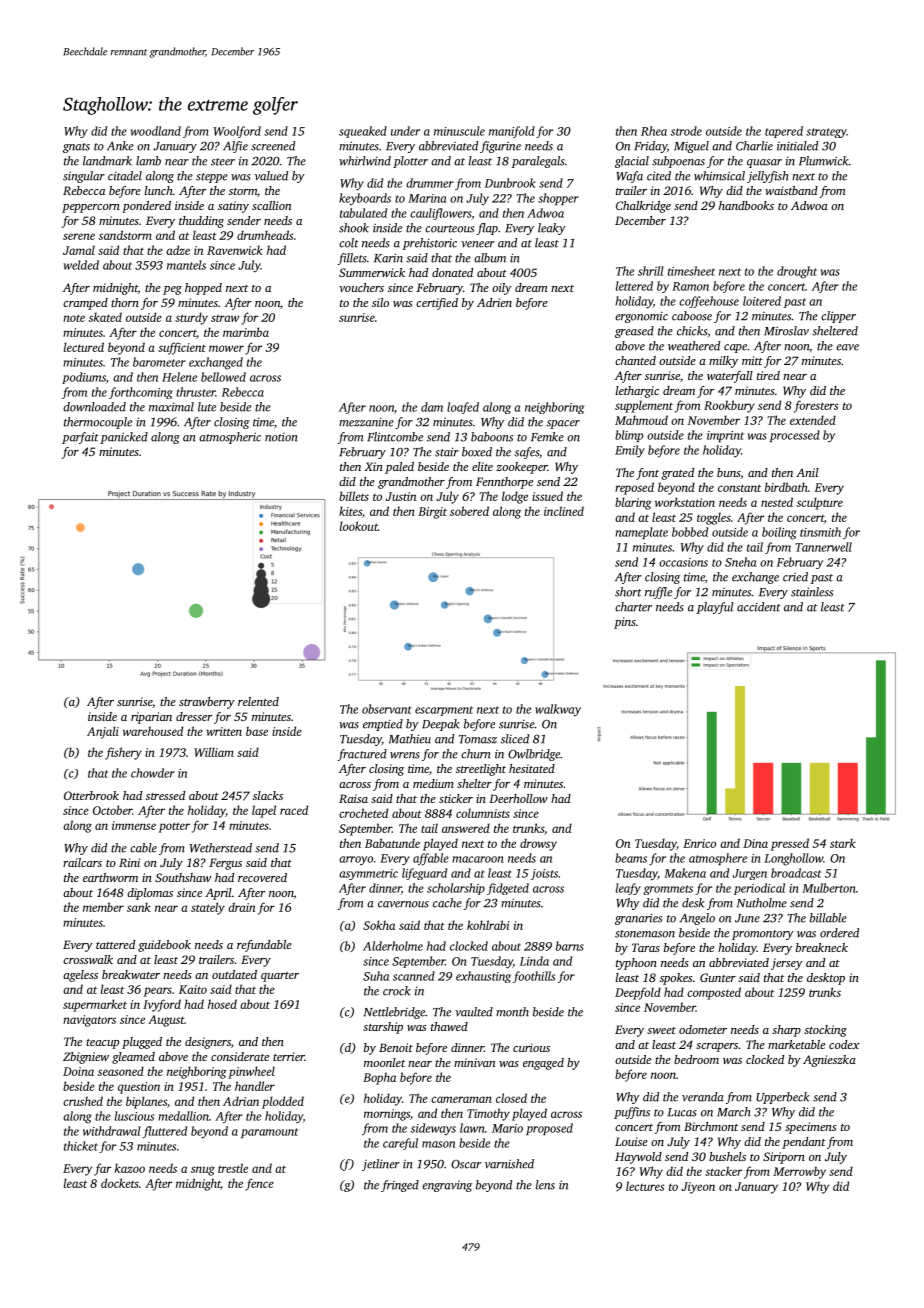  Describe the element at coordinates (644, 406) in the image. I see `supplement` at that location.
